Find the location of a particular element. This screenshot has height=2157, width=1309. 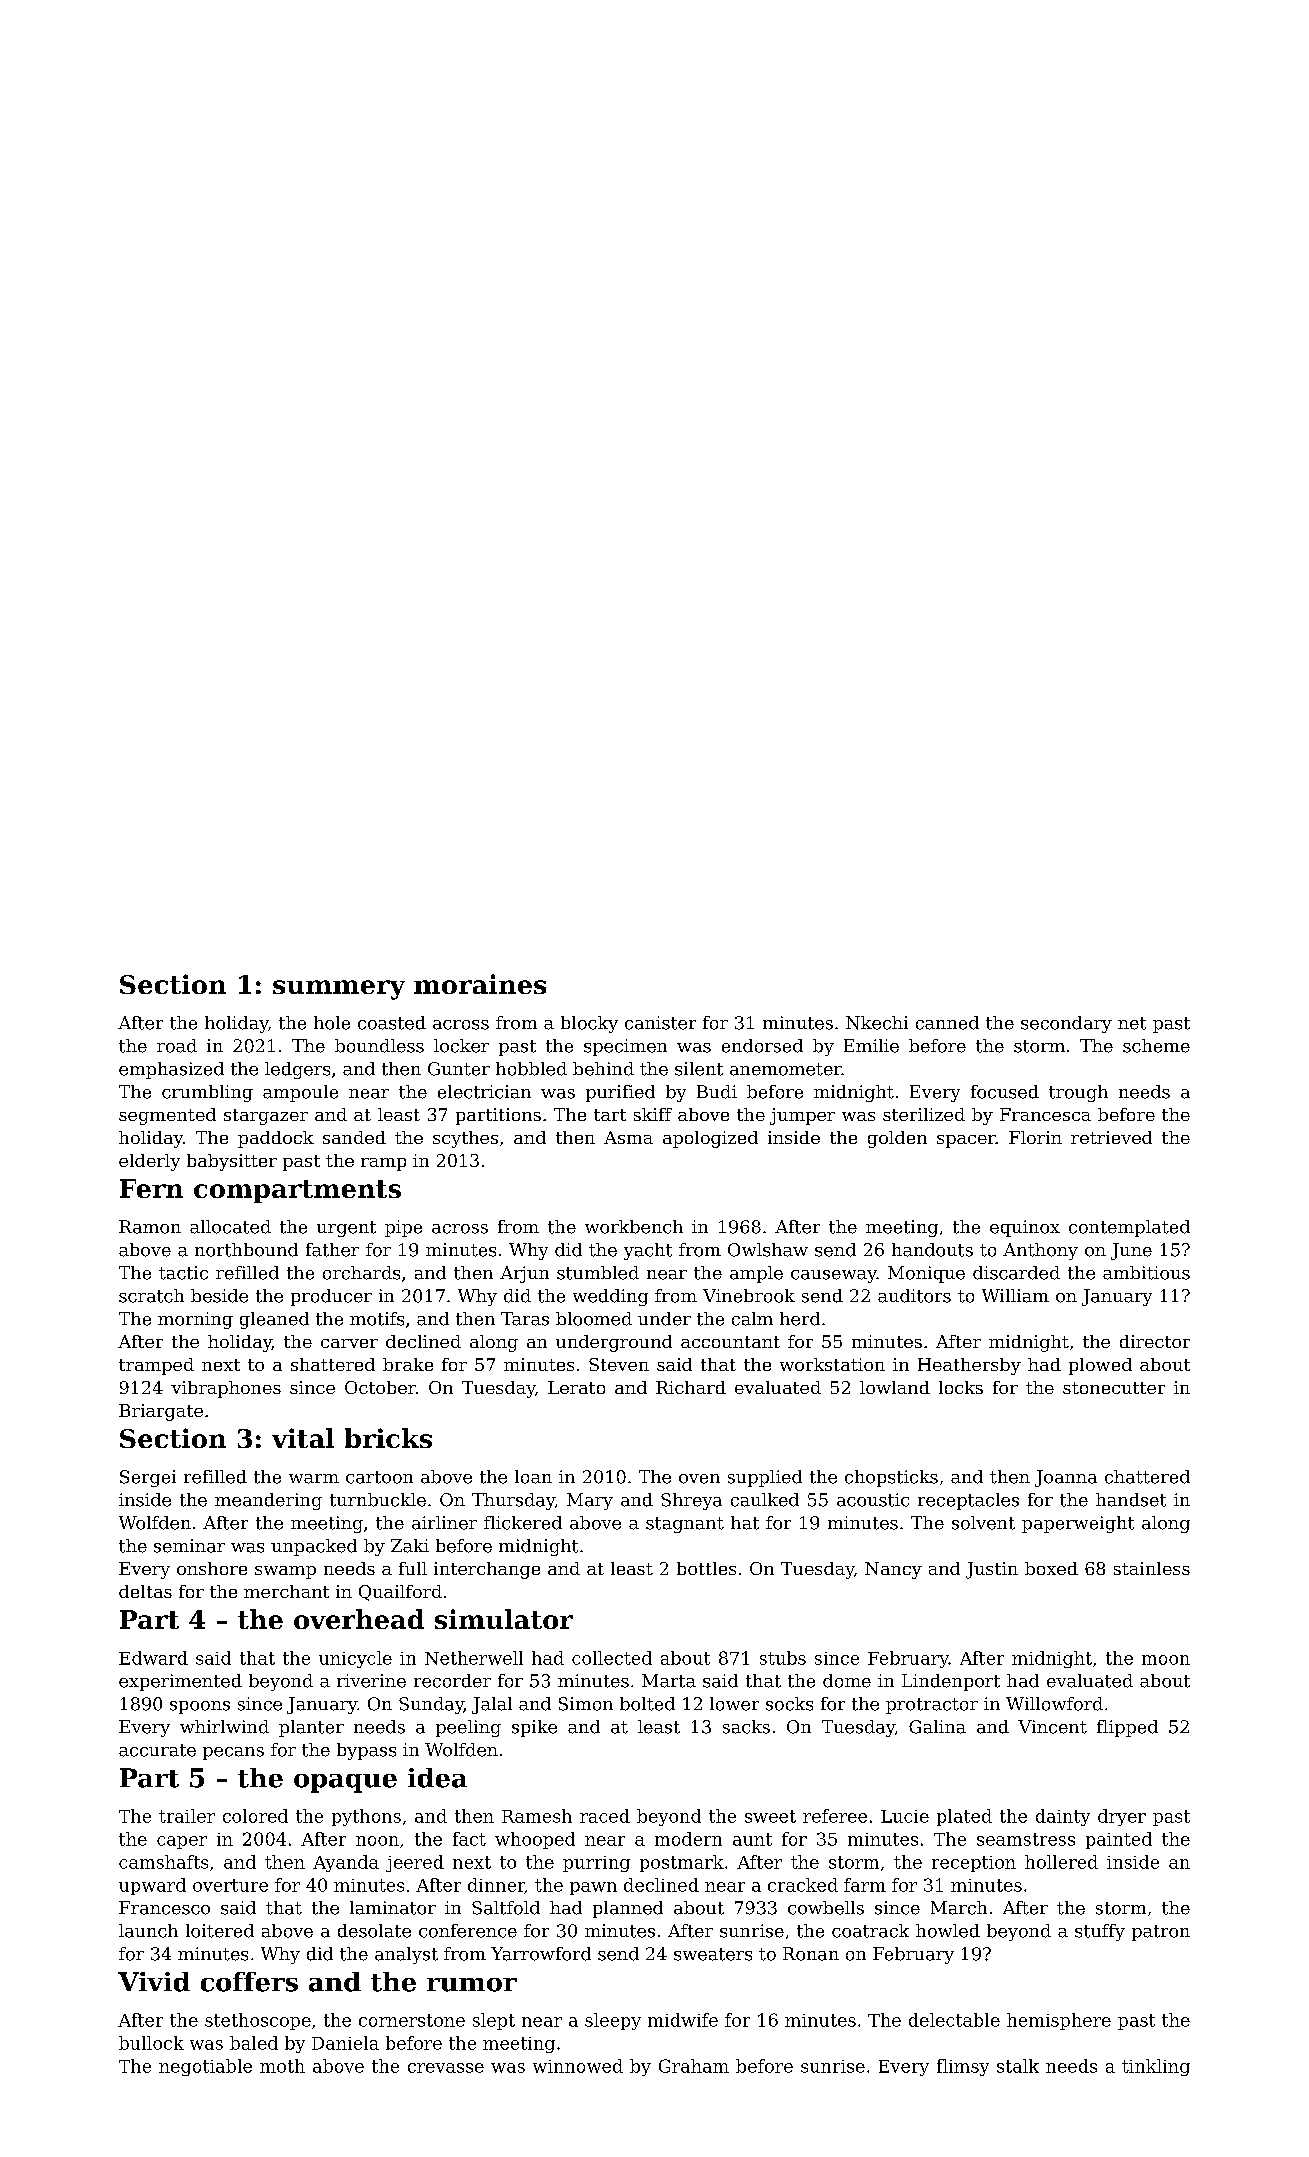

interchange is located at coordinates (487, 1570).
